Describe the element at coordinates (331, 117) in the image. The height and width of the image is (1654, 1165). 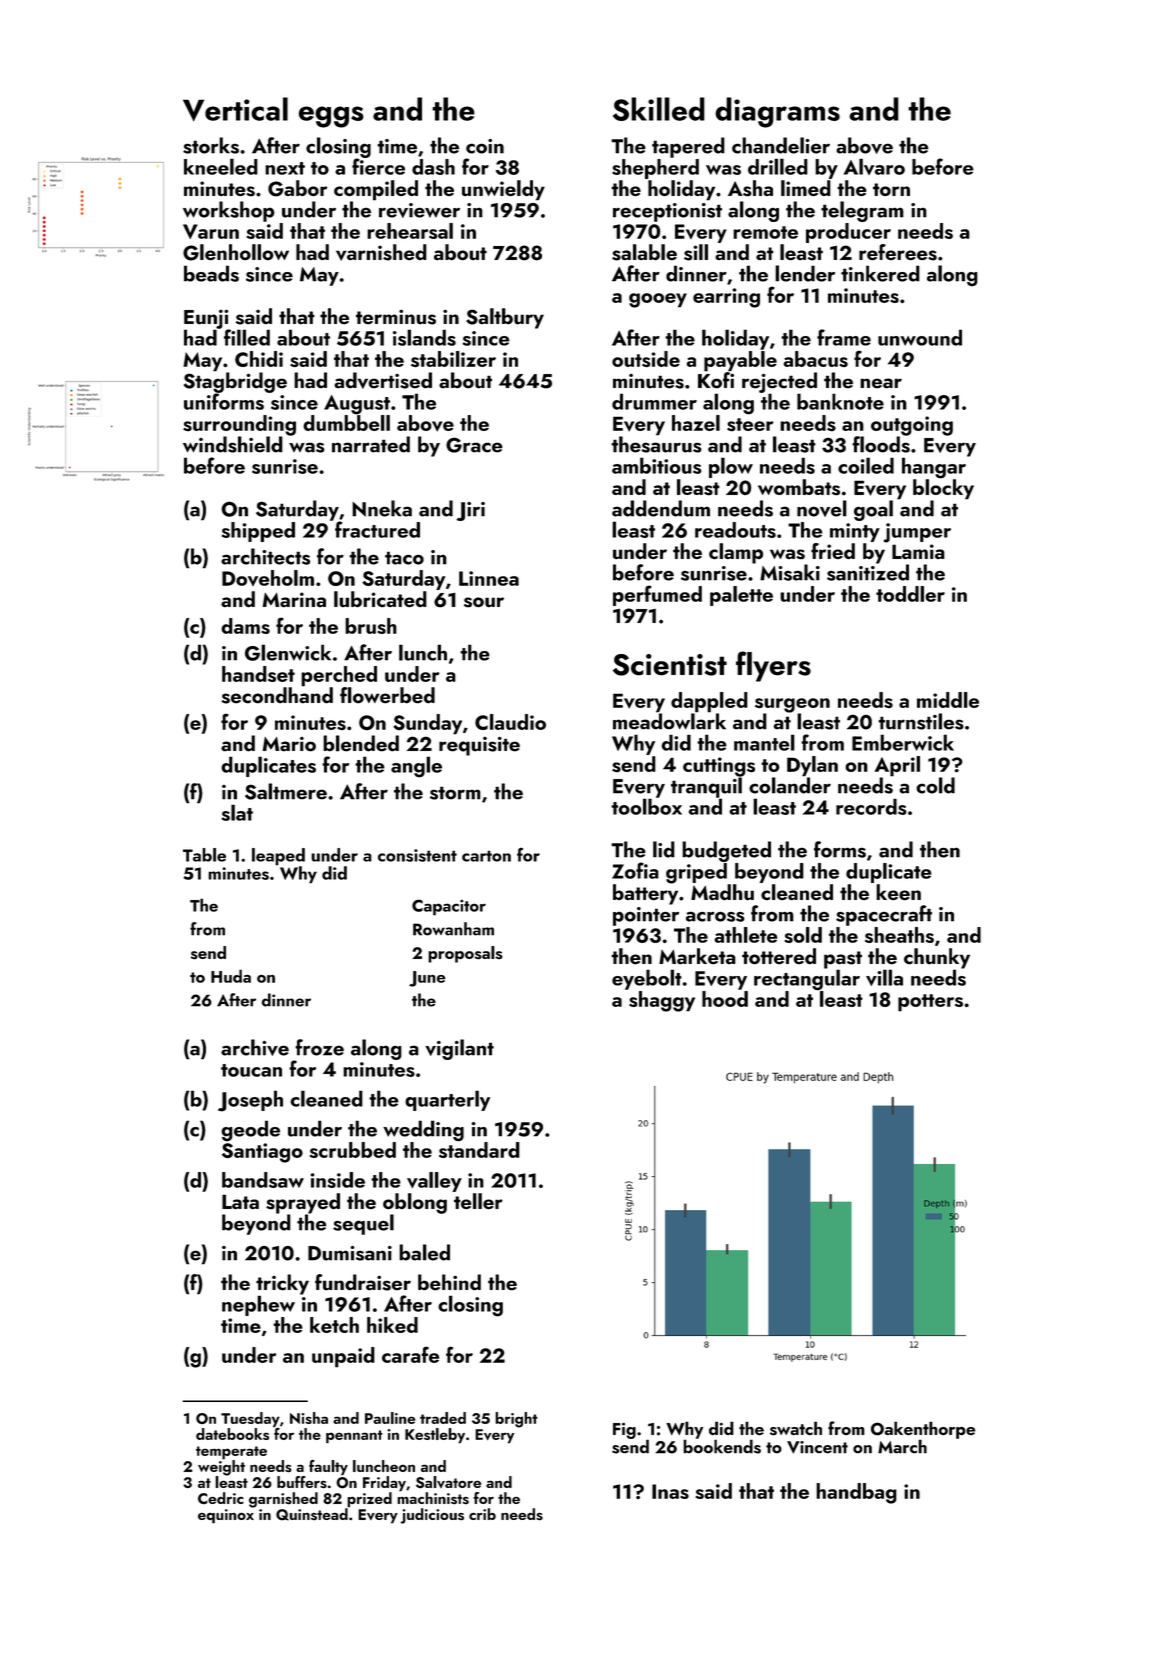
I see `eggs` at that location.
